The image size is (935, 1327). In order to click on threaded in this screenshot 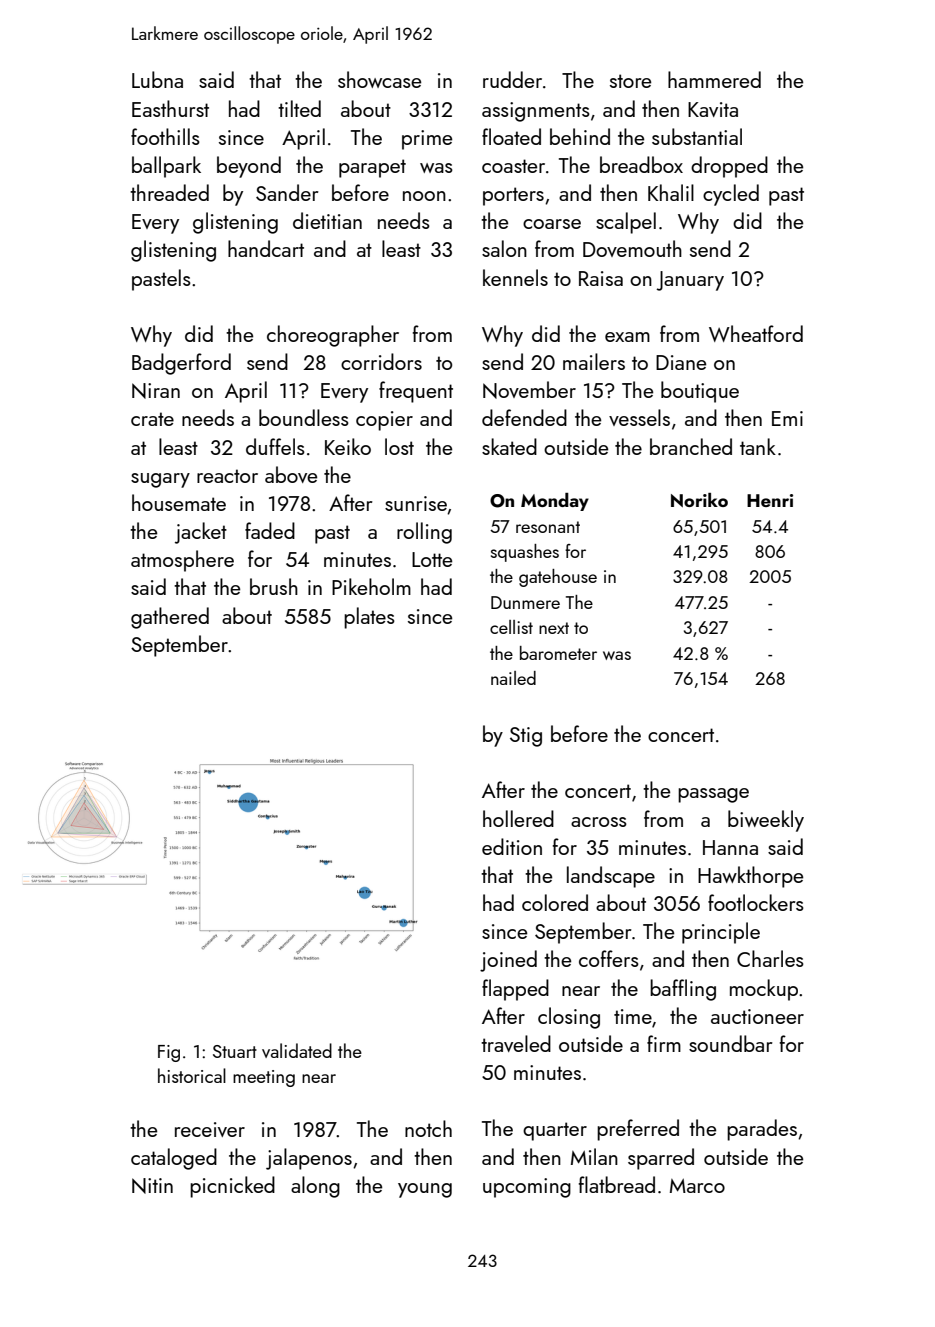, I will do `click(169, 192)`.
